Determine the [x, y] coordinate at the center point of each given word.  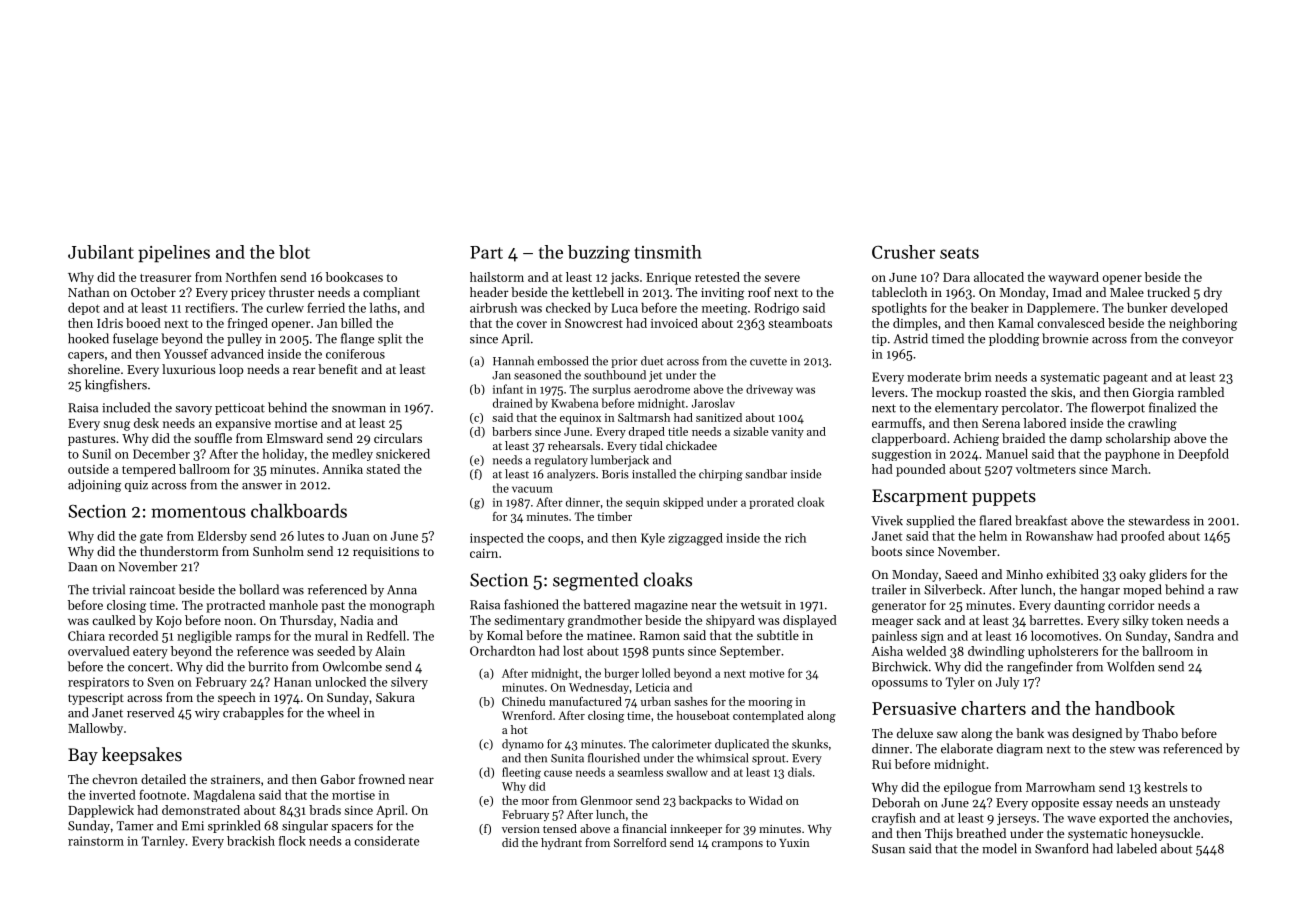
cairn [484, 553]
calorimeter [682, 744]
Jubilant [101, 252]
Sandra [1194, 636]
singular [305, 826]
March [1130, 469]
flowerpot [1118, 408]
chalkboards [299, 511]
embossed [562, 361]
